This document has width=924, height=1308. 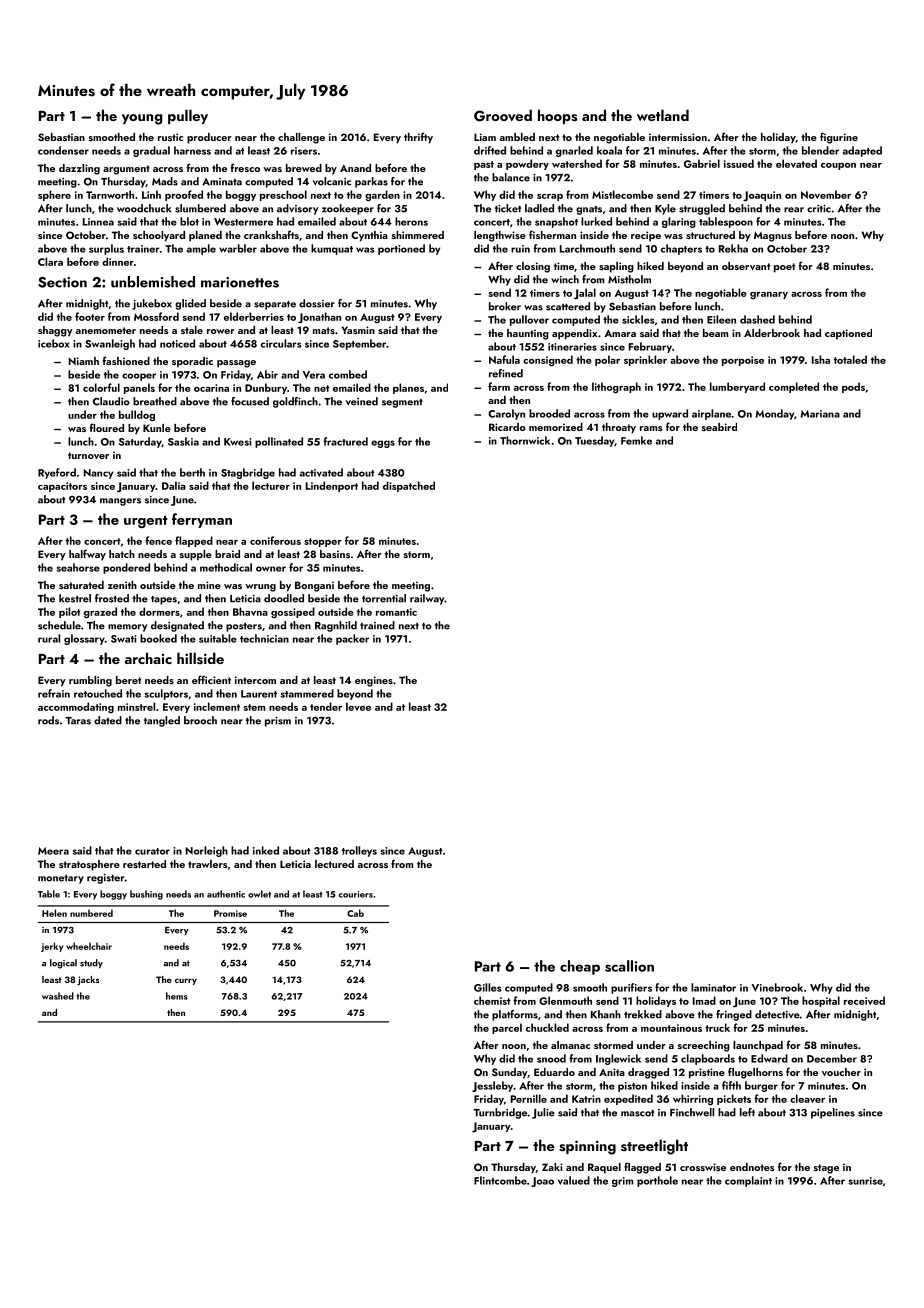 What do you see at coordinates (663, 115) in the document?
I see `wetland` at bounding box center [663, 115].
